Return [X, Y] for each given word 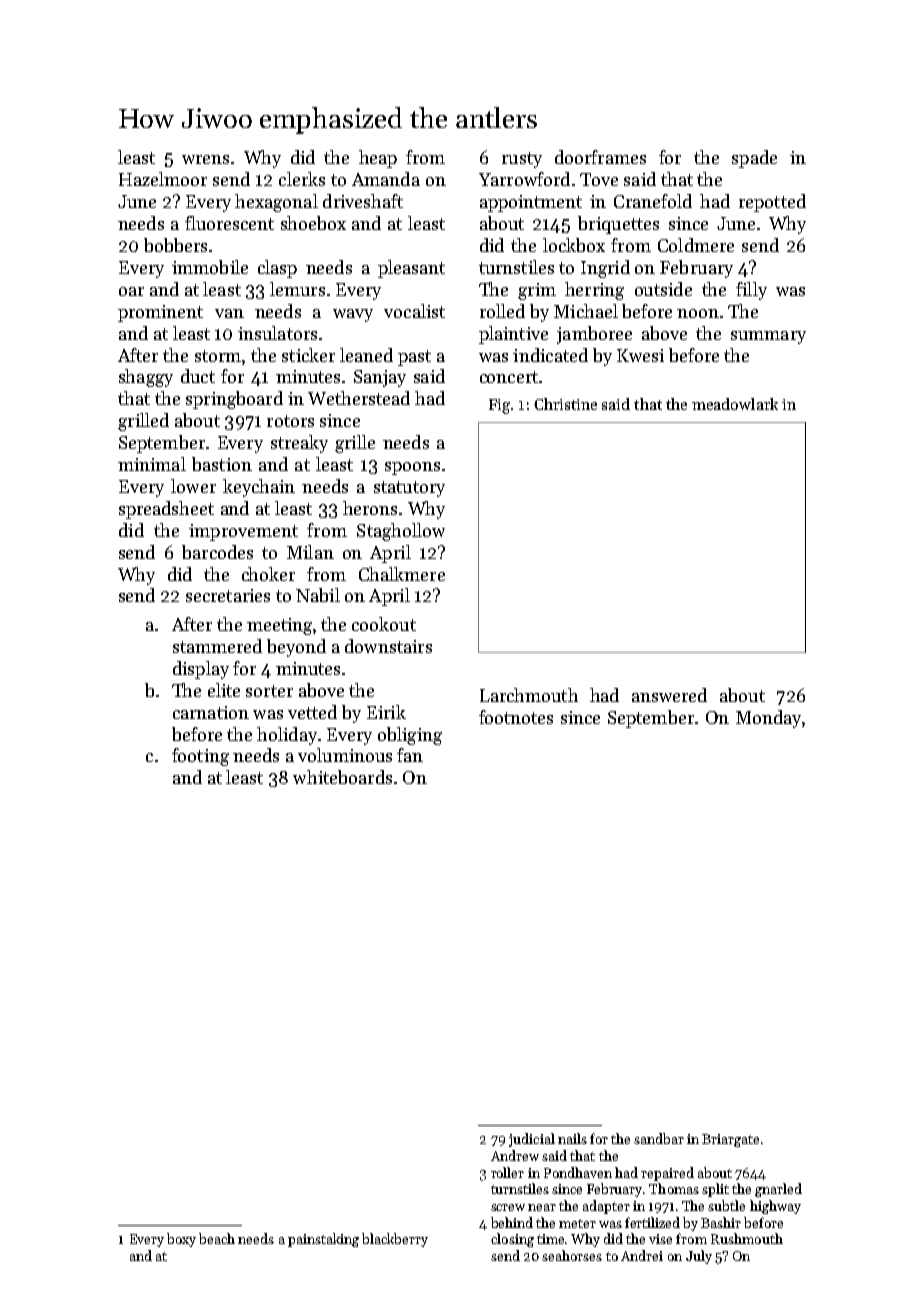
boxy [181, 1240]
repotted [772, 203]
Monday [768, 719]
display [201, 670]
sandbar [659, 1138]
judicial [532, 1140]
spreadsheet [166, 510]
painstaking [323, 1240]
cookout [384, 624]
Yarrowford [524, 179]
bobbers [175, 245]
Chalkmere [402, 574]
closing [512, 1240]
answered [669, 695]
